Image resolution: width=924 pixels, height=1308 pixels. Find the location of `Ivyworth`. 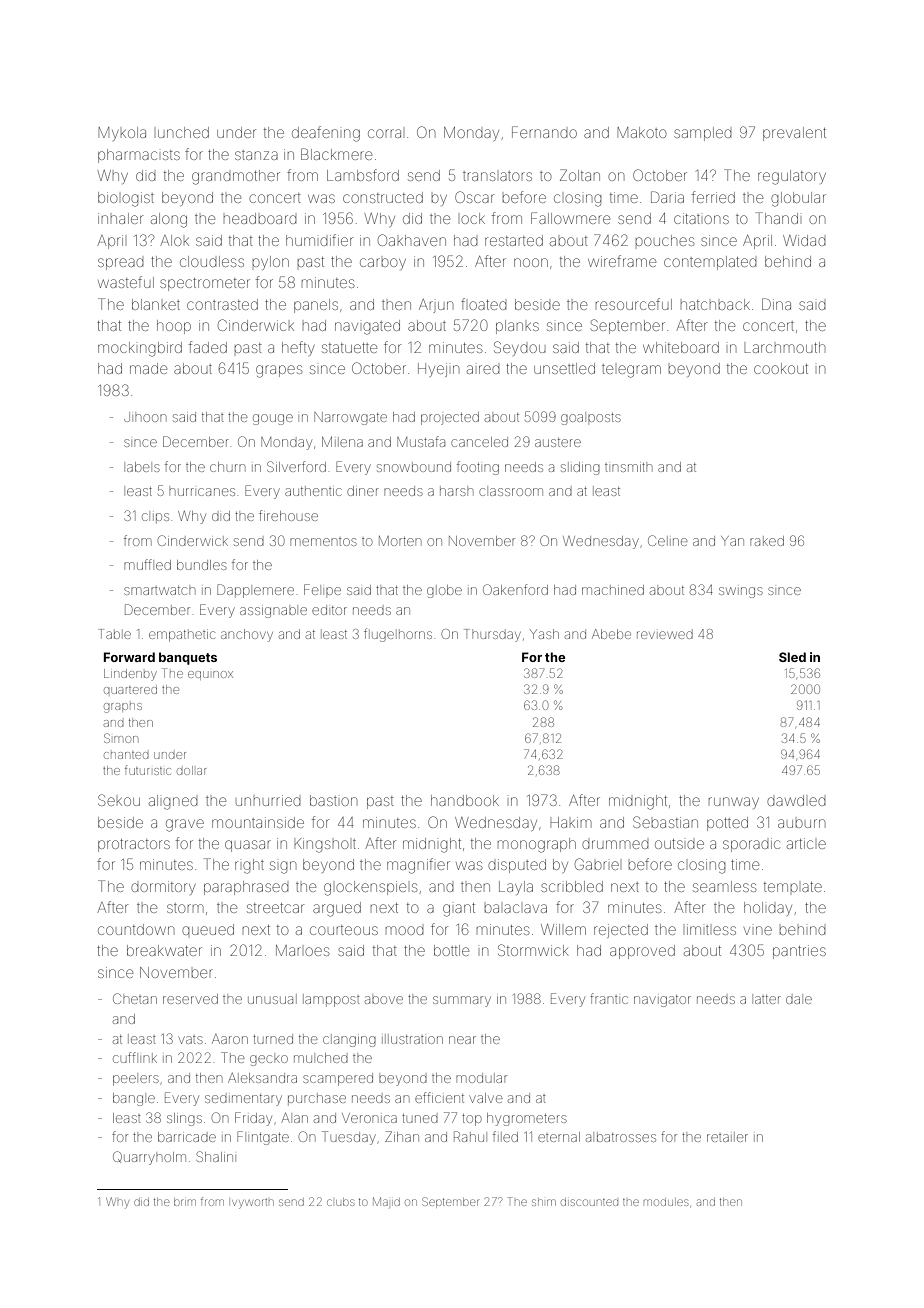

Ivyworth is located at coordinates (253, 1204).
